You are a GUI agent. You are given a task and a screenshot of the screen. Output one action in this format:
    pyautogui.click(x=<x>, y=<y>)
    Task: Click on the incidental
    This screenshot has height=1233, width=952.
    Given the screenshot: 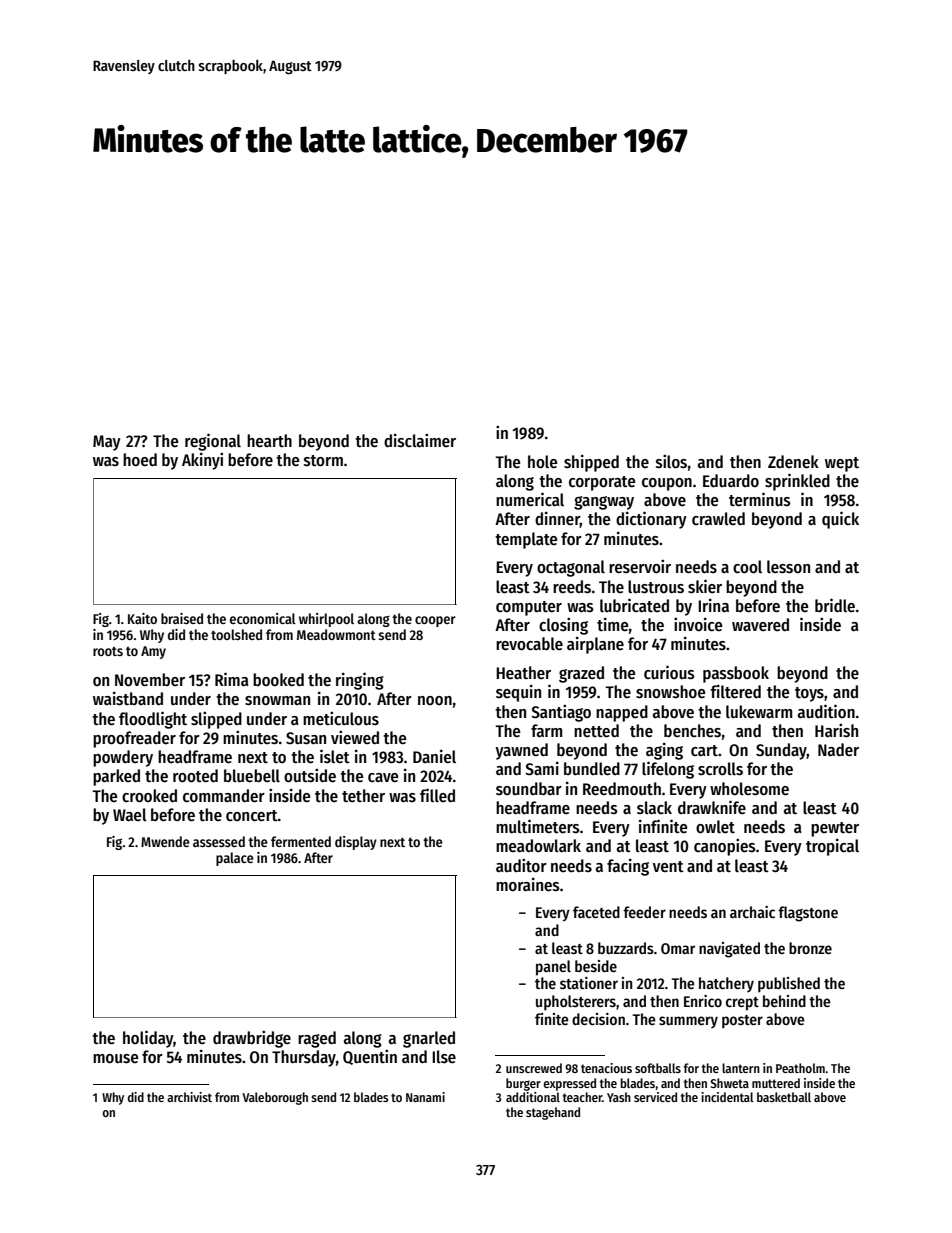 What is the action you would take?
    pyautogui.click(x=727, y=1097)
